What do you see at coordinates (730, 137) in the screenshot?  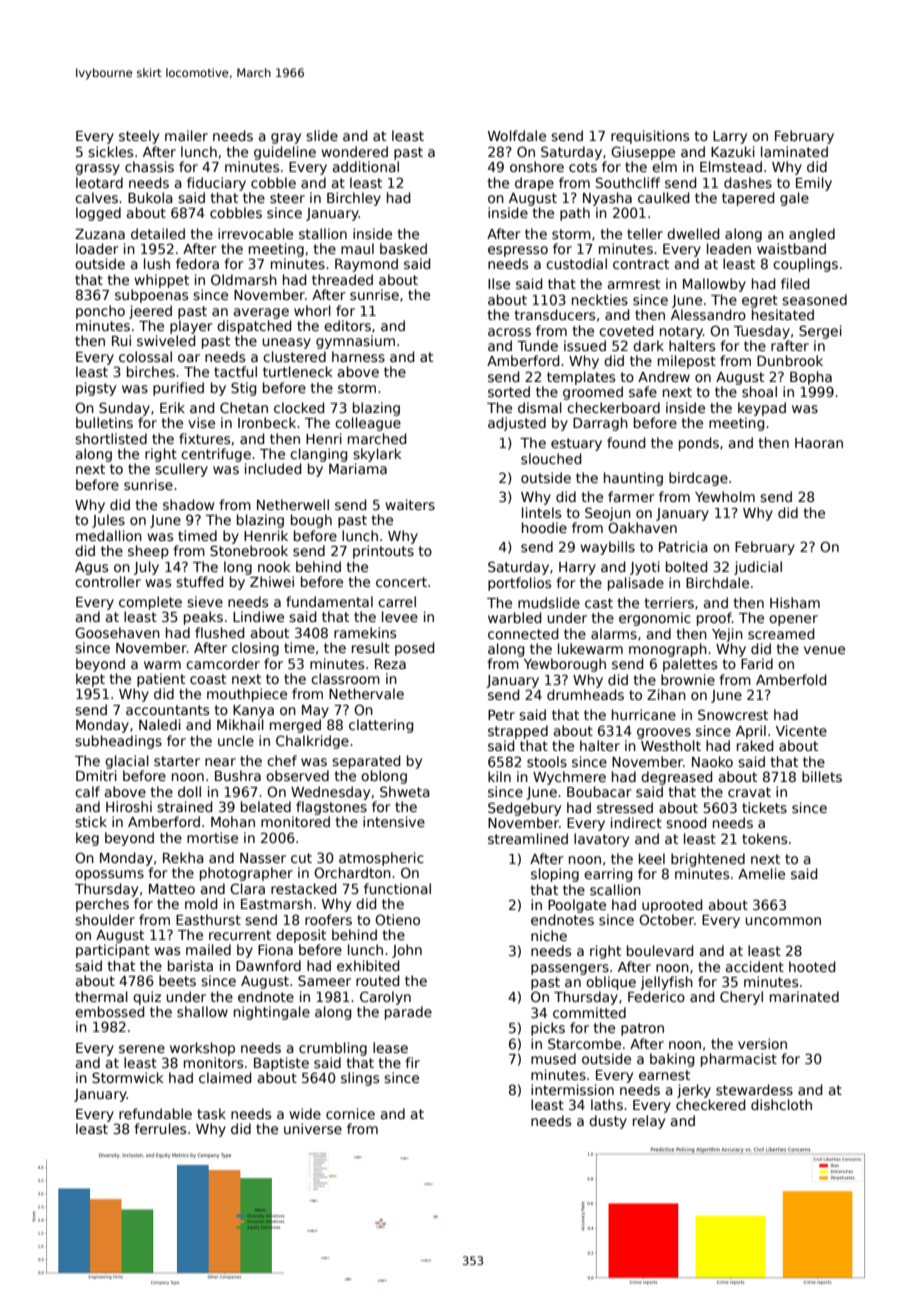 I see `Larry` at bounding box center [730, 137].
